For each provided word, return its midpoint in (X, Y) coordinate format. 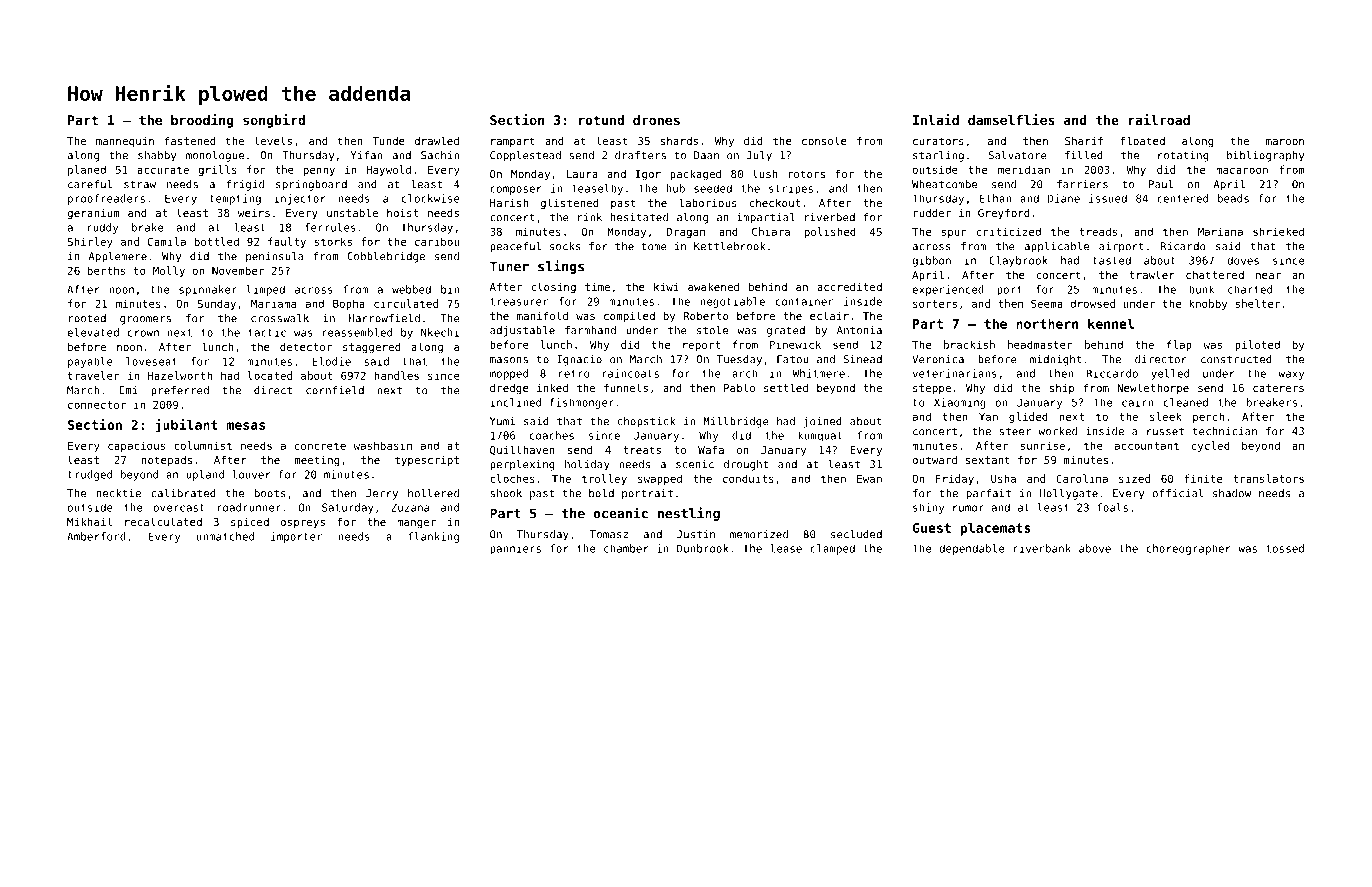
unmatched (225, 536)
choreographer (1189, 549)
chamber (626, 548)
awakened (713, 286)
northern (1047, 323)
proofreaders (106, 199)
